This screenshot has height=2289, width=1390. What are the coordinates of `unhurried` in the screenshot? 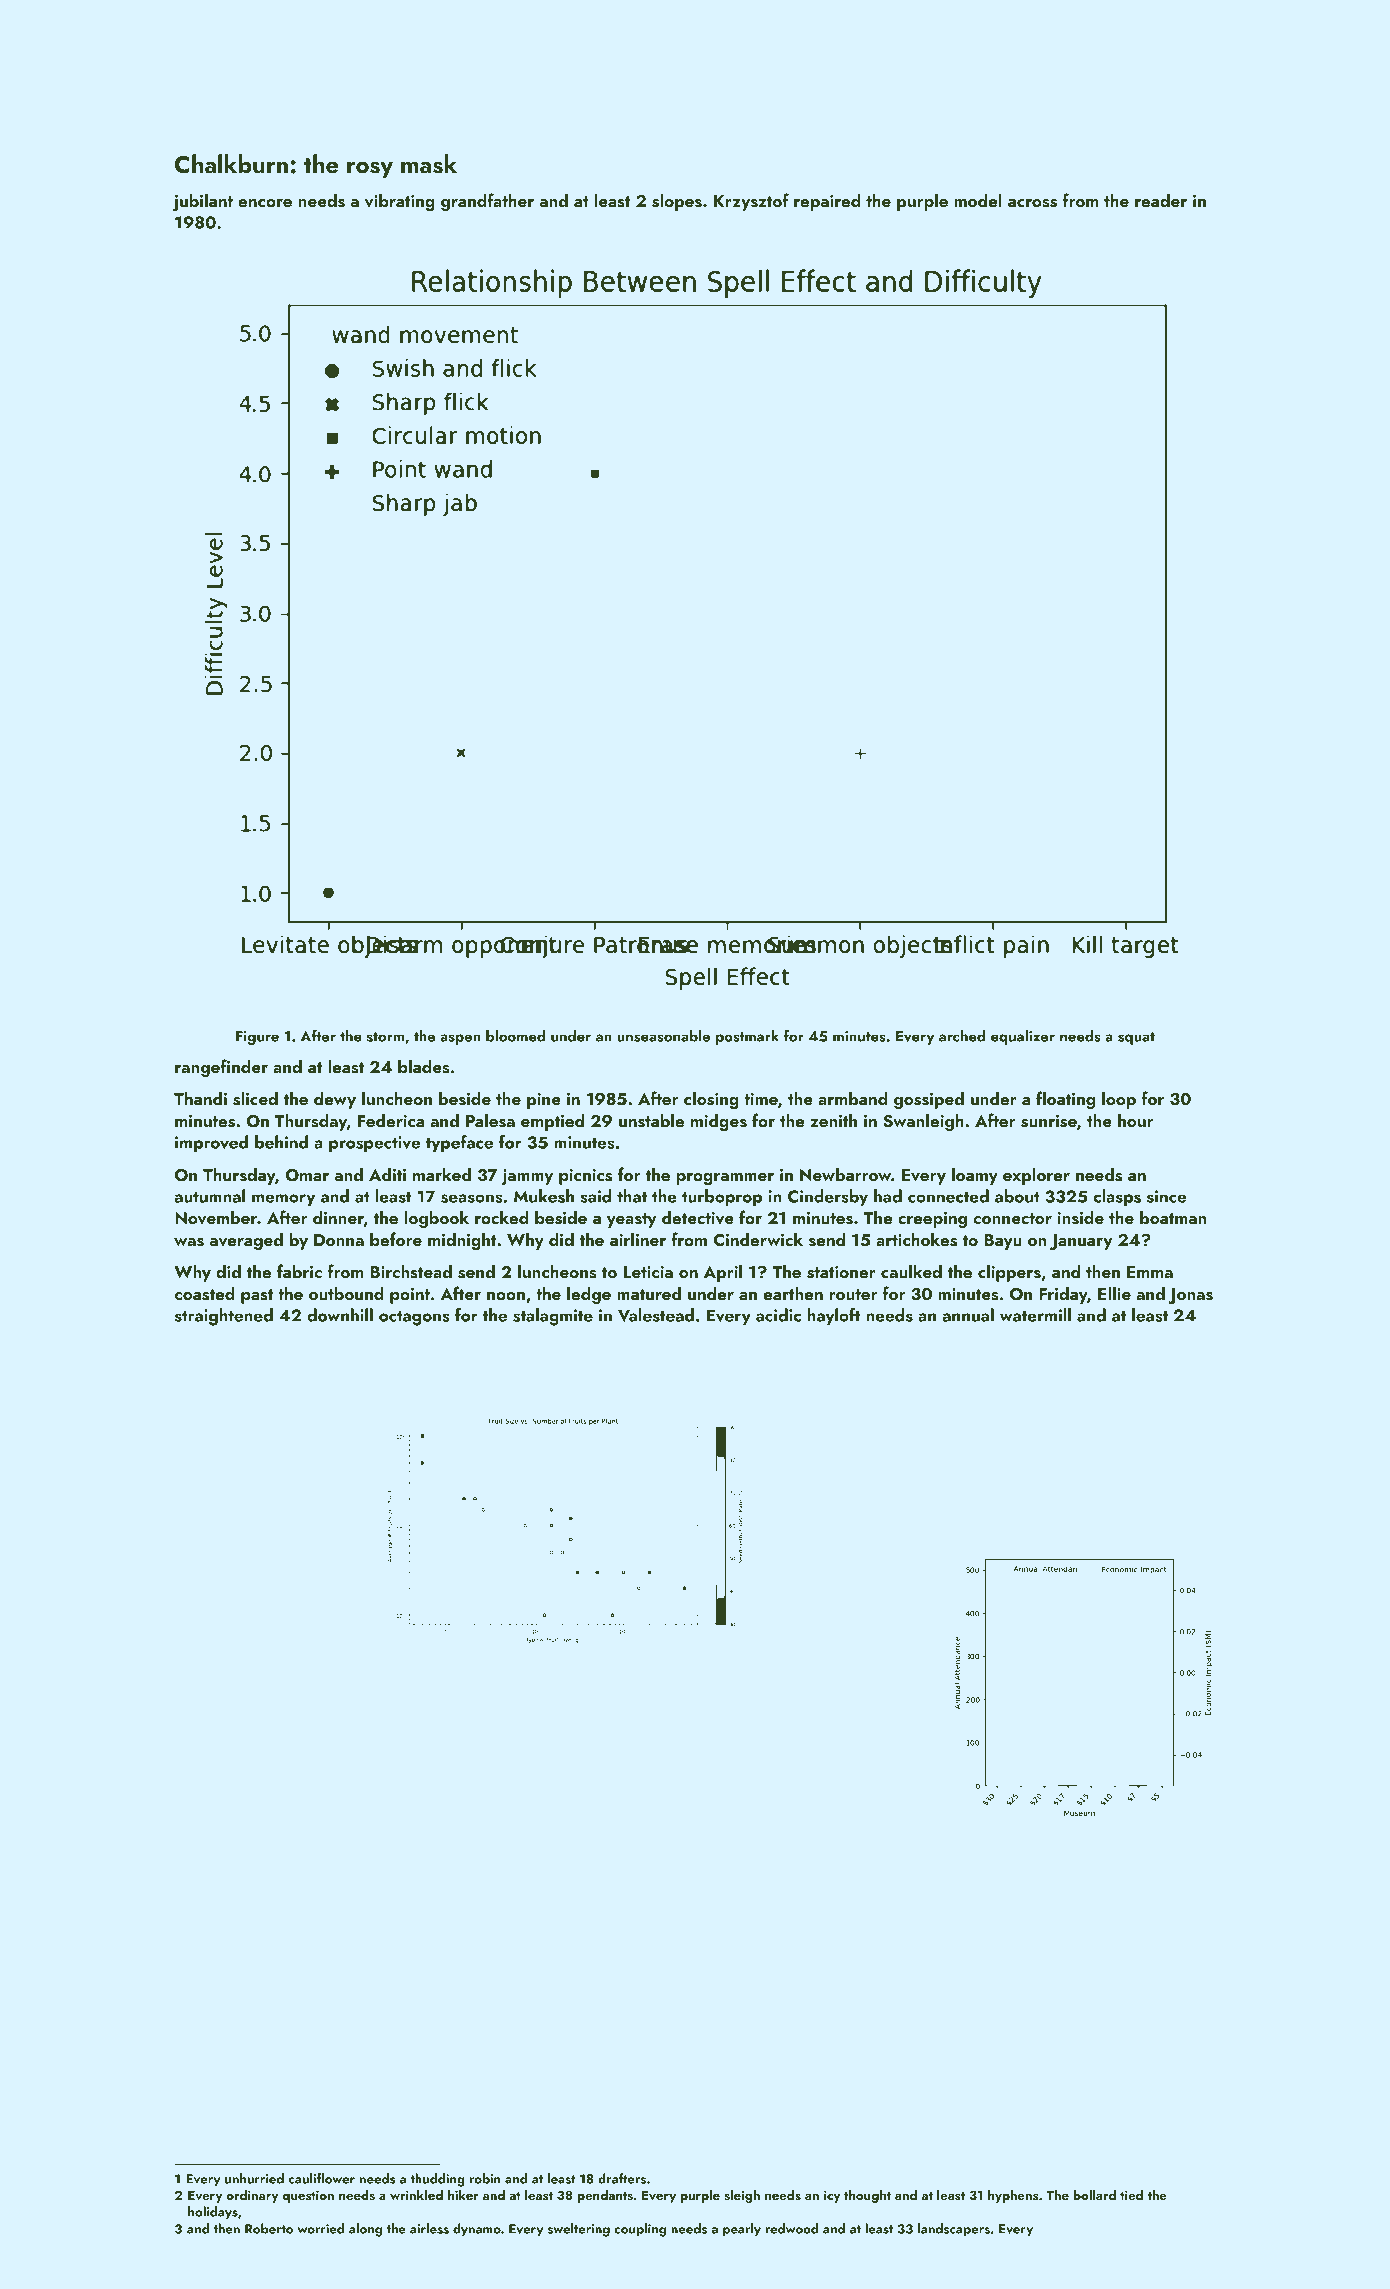 It's located at (254, 2178).
